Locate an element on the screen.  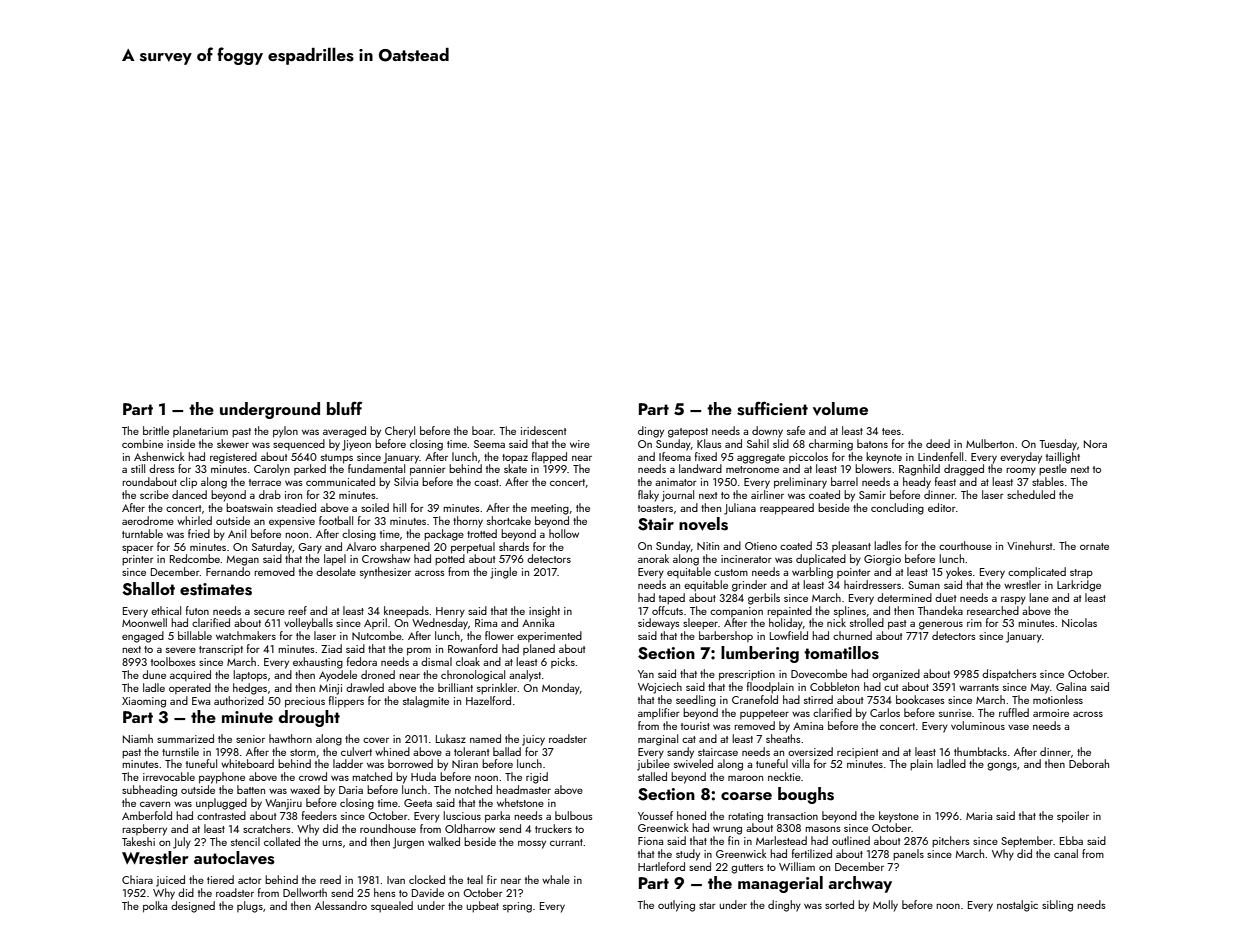
fedora is located at coordinates (362, 661).
